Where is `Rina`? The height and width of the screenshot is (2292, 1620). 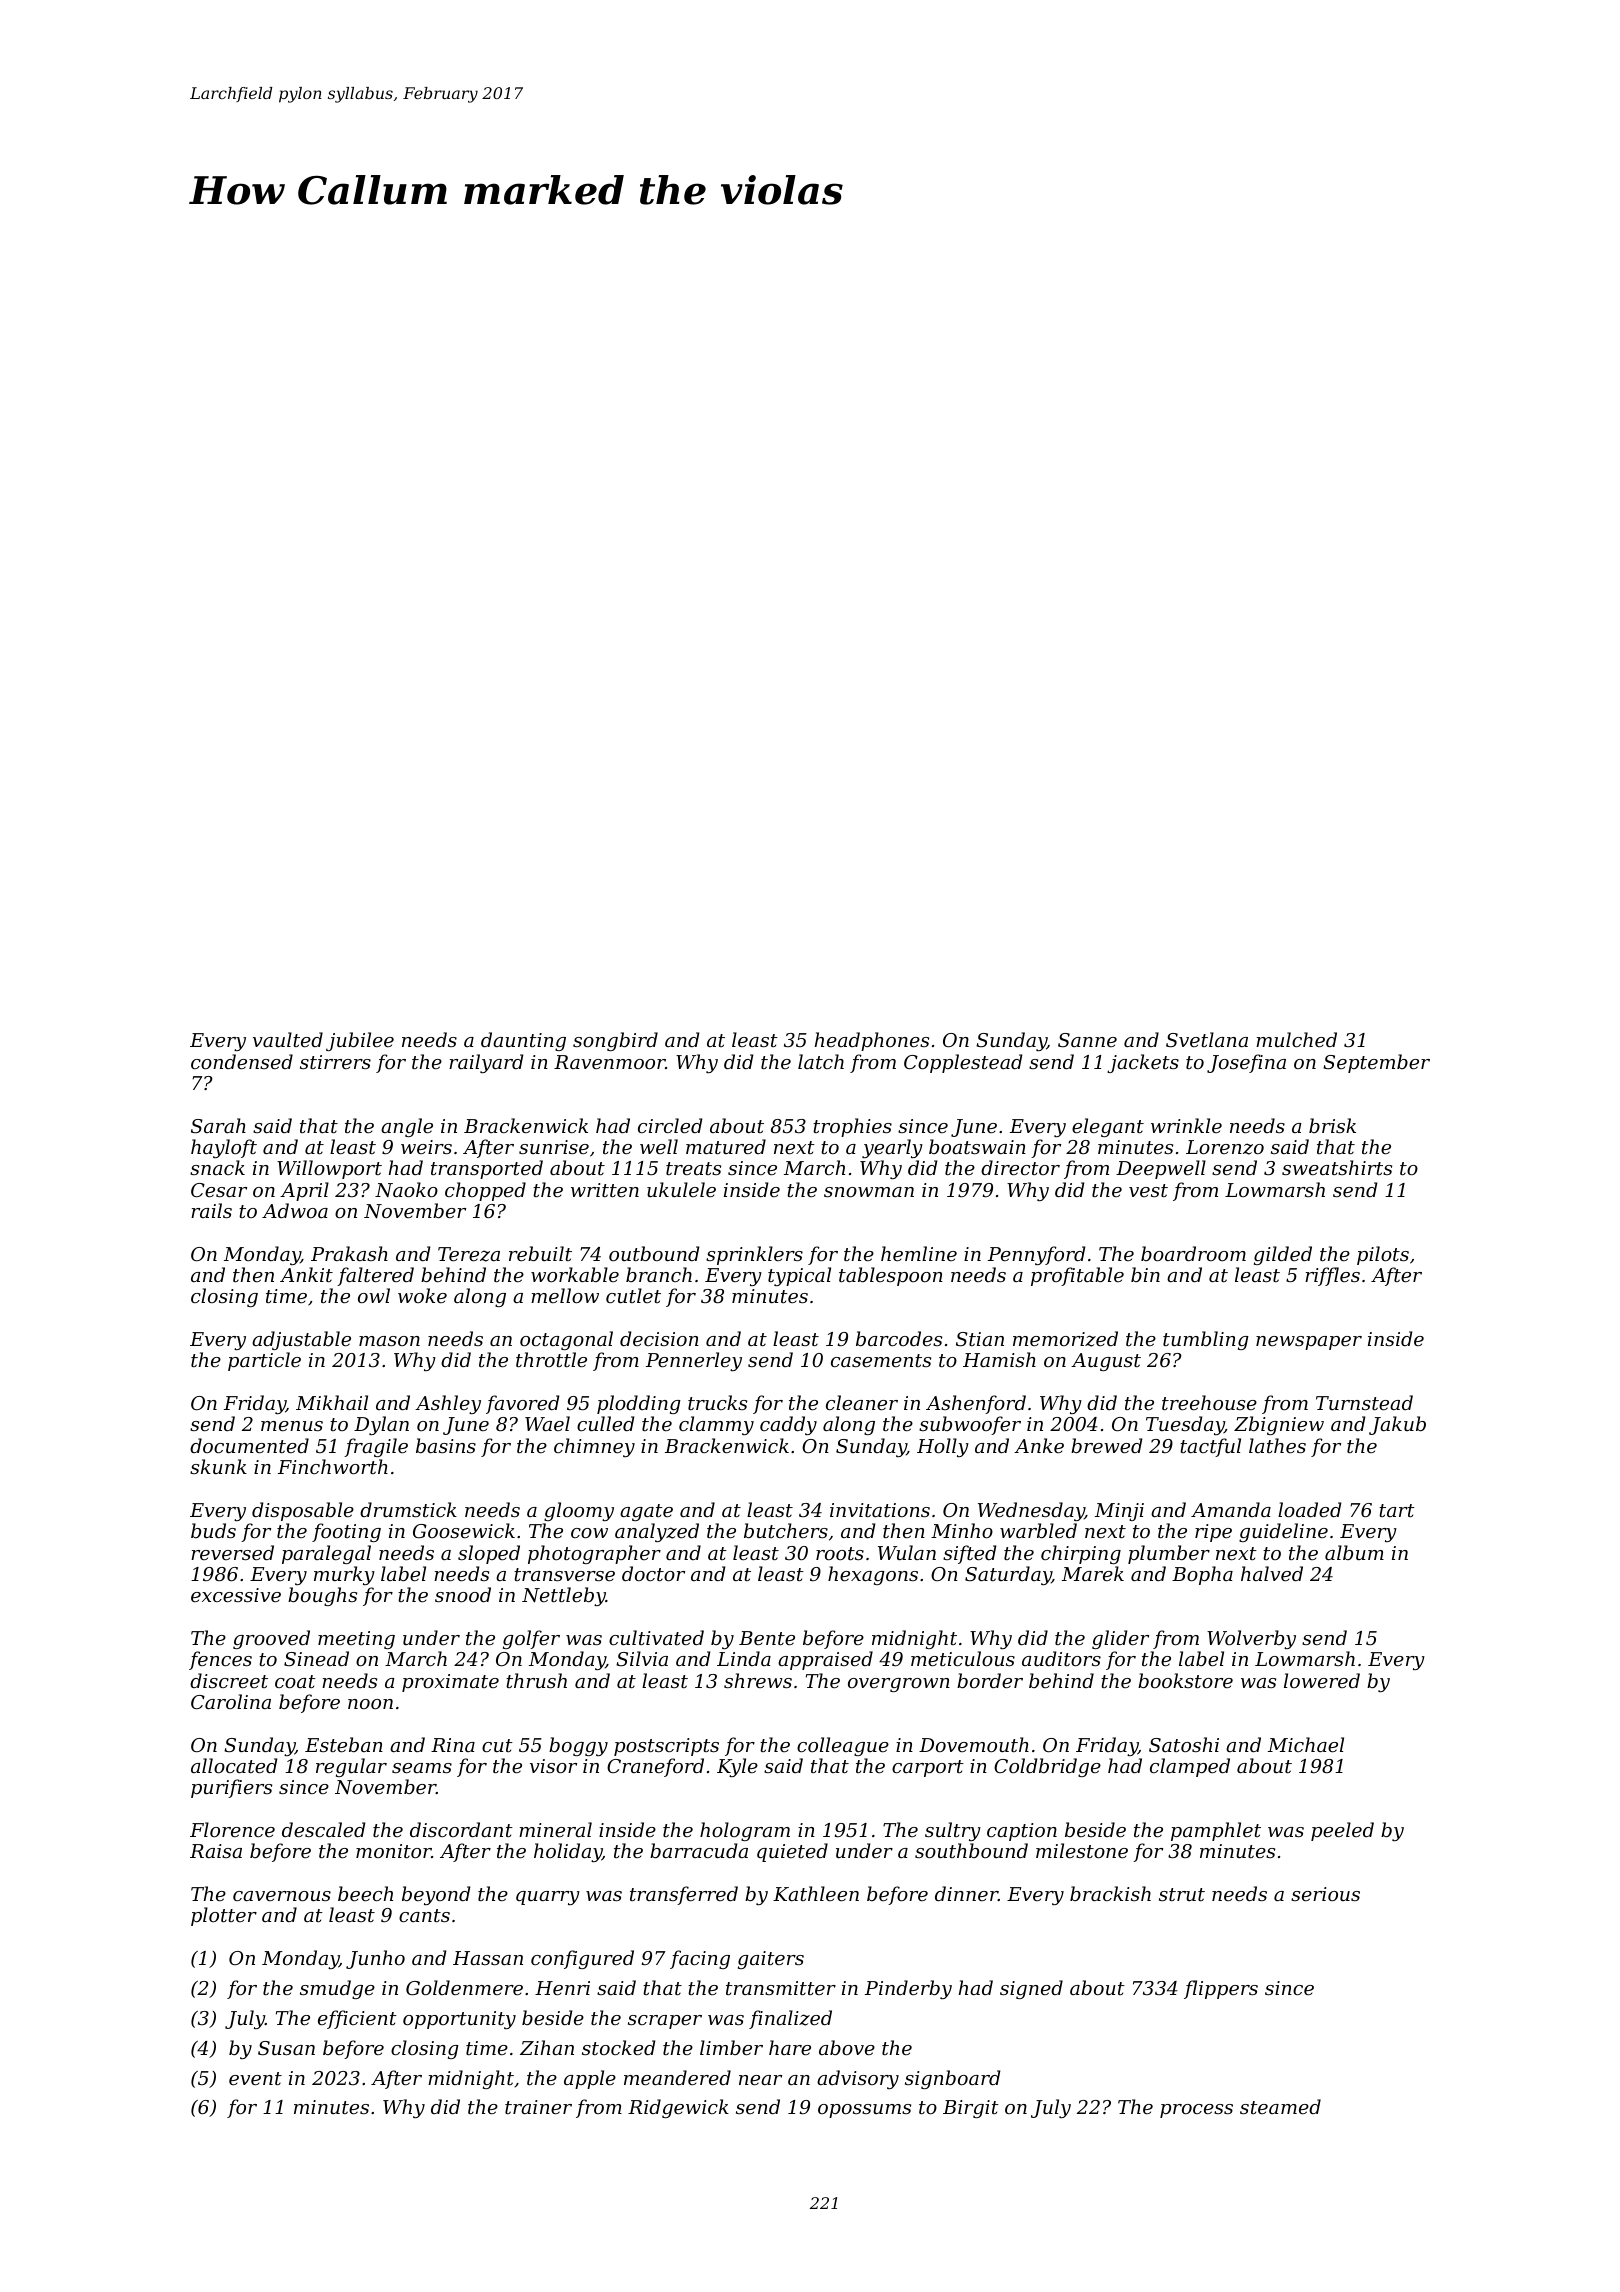
Rina is located at coordinates (453, 1745).
